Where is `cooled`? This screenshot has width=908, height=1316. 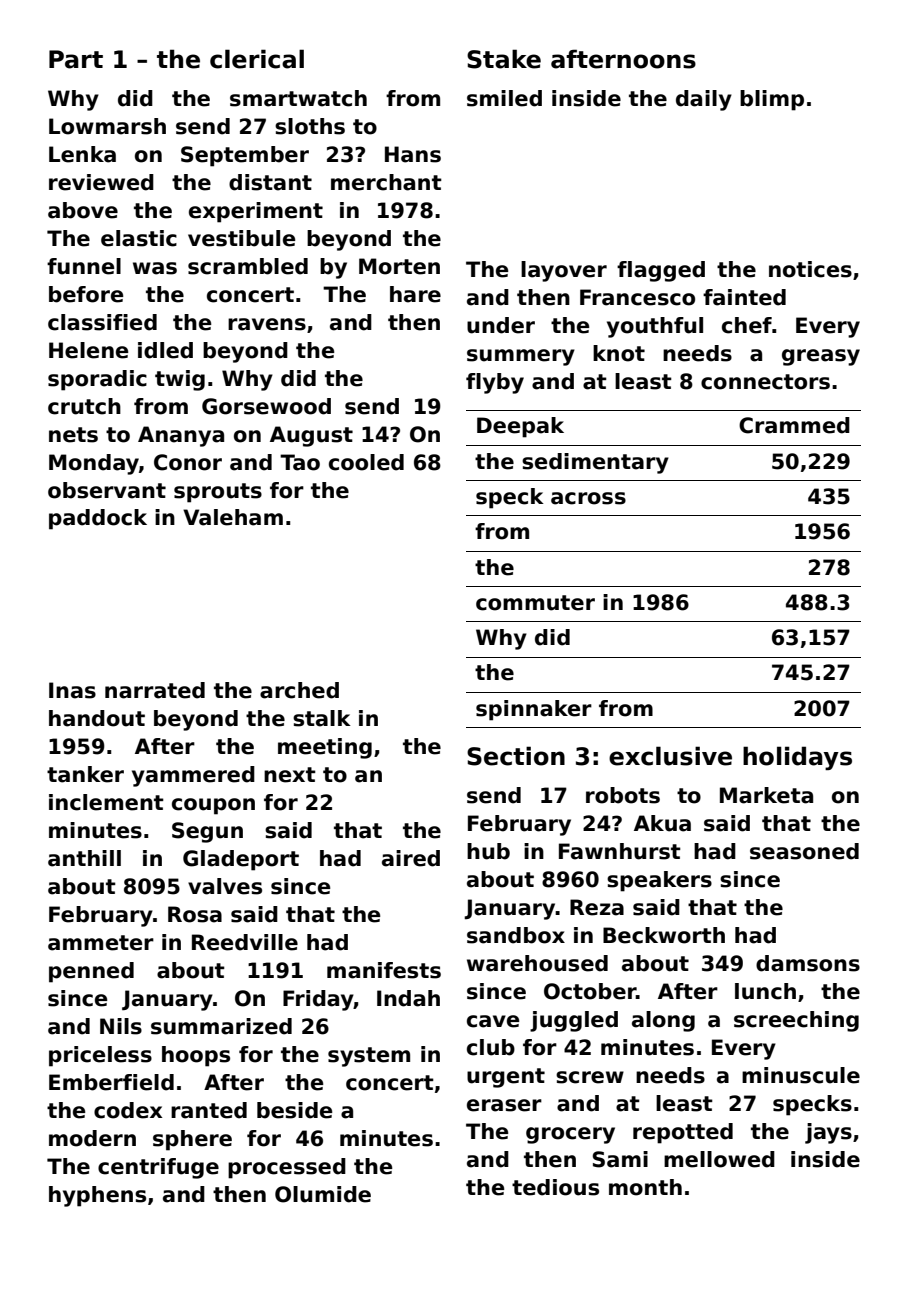 cooled is located at coordinates (366, 462).
